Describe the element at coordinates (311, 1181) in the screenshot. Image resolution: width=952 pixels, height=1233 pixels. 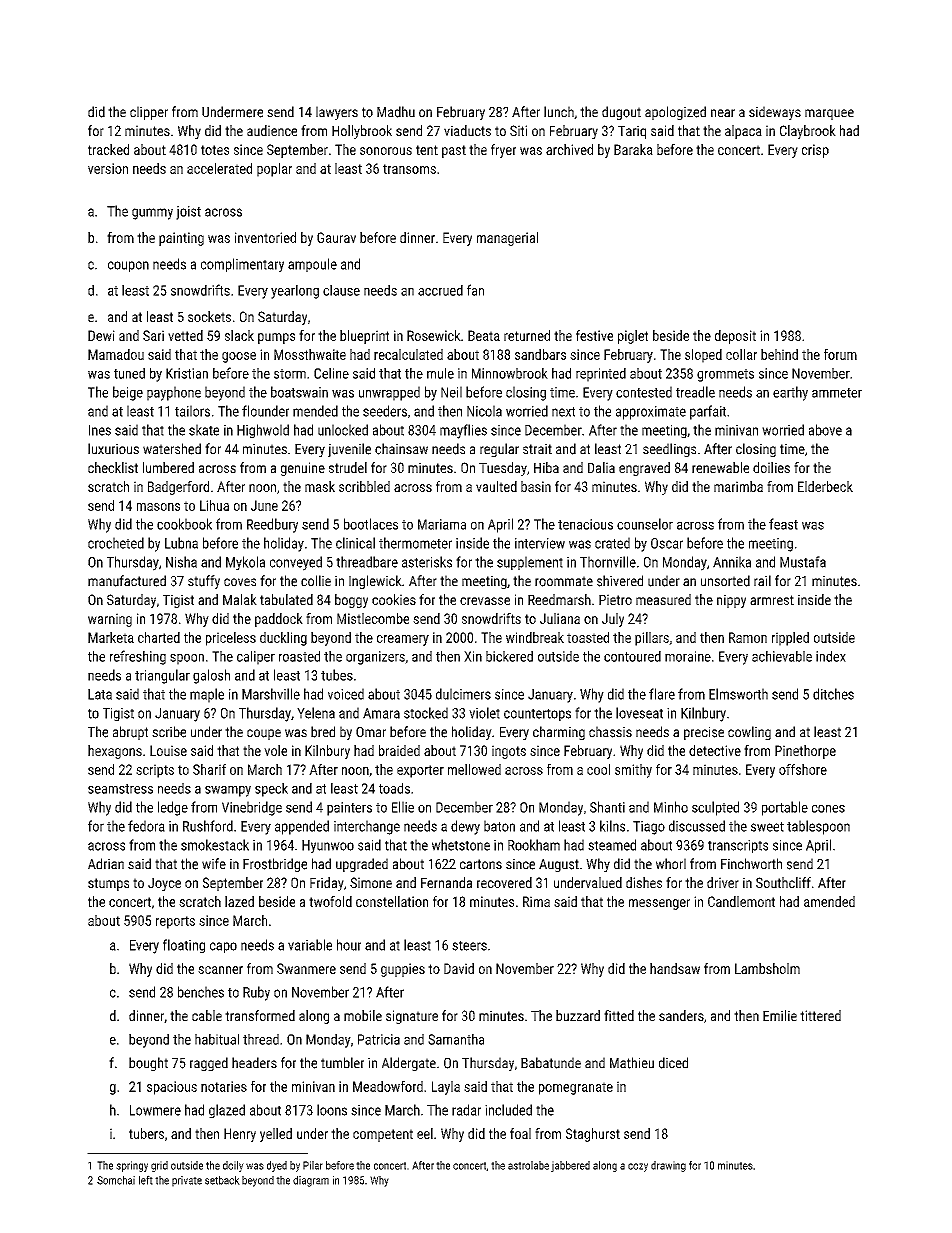
I see `diagram` at that location.
